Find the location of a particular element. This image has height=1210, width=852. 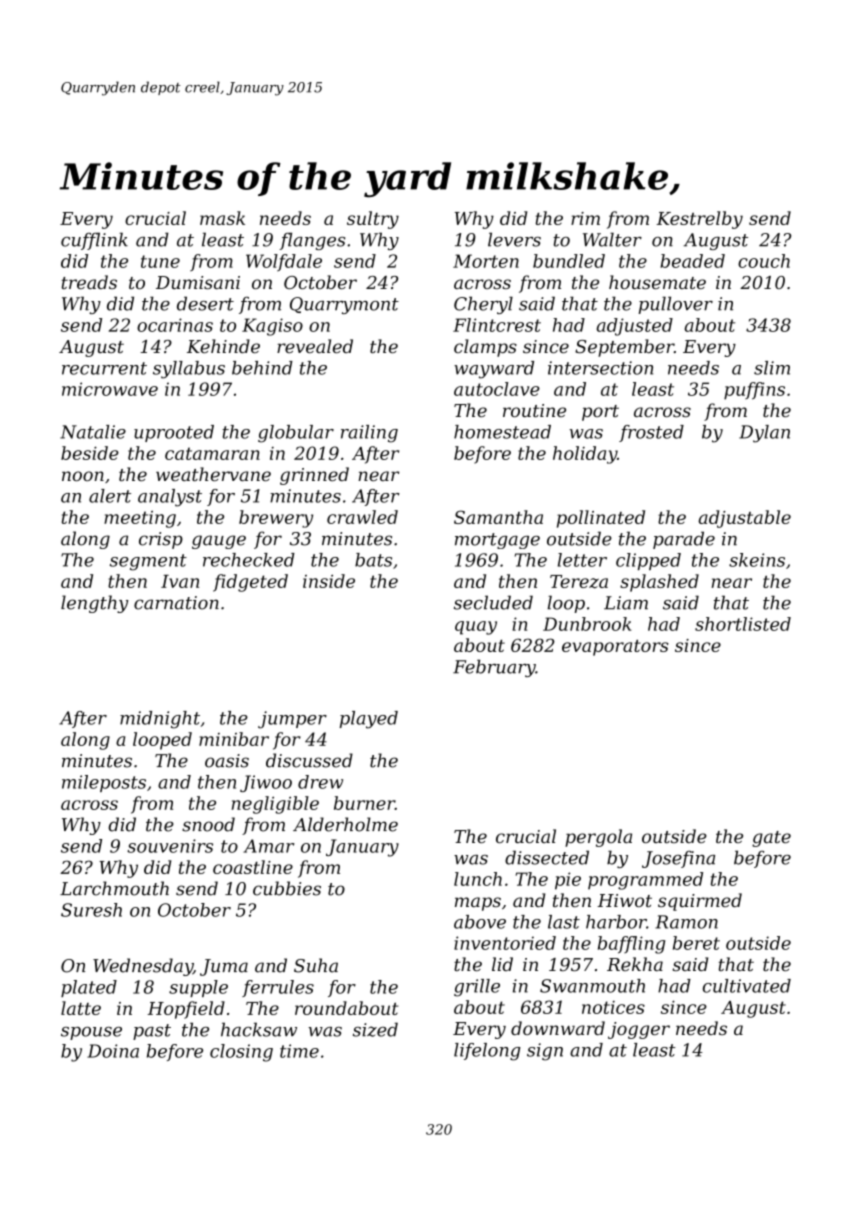

frosted is located at coordinates (651, 433).
